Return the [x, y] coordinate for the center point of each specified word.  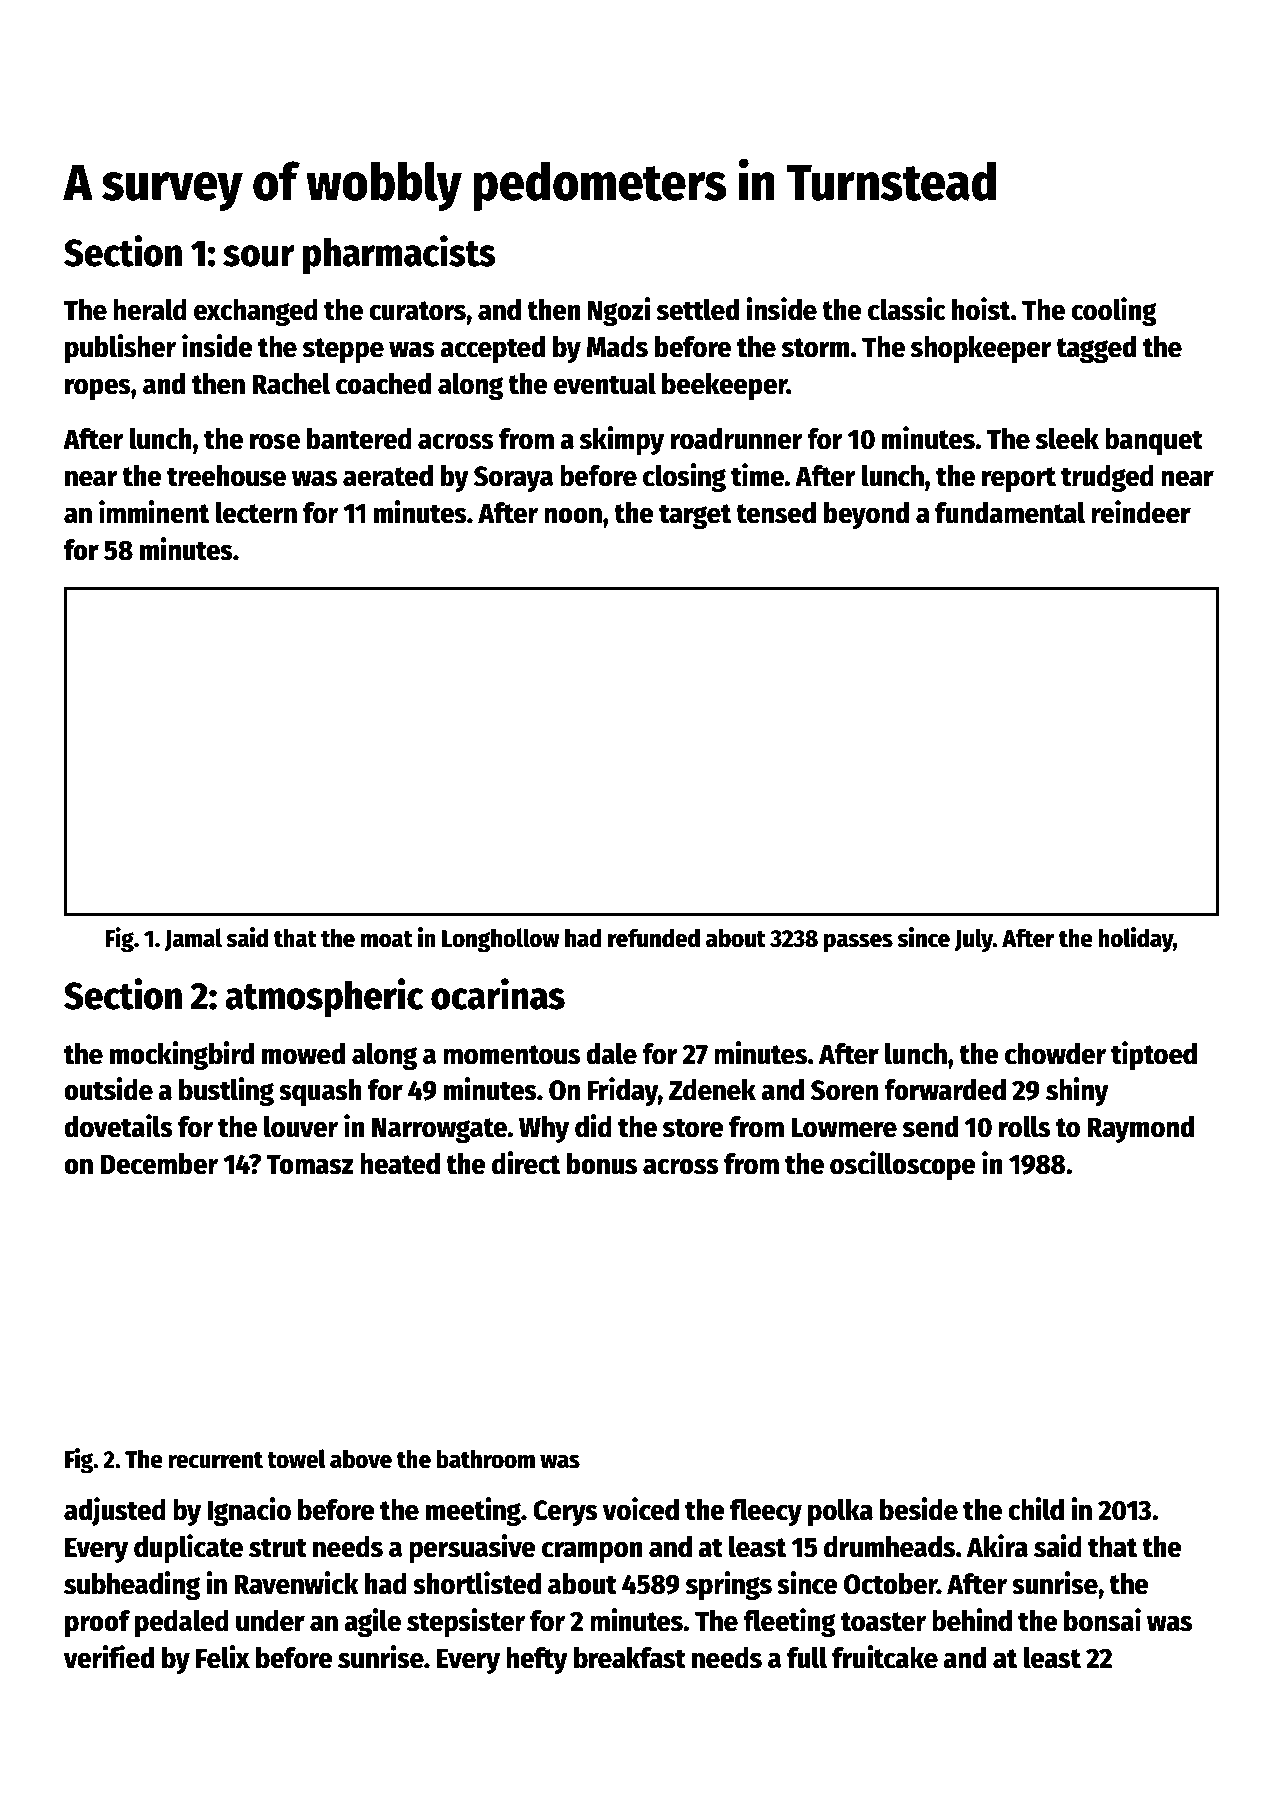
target [695, 516]
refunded [654, 938]
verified [109, 1657]
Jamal [193, 939]
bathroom [485, 1459]
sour [259, 256]
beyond [866, 515]
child [1036, 1509]
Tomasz [310, 1164]
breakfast [630, 1658]
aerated [388, 476]
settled [698, 309]
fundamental [1010, 512]
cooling [1114, 311]
